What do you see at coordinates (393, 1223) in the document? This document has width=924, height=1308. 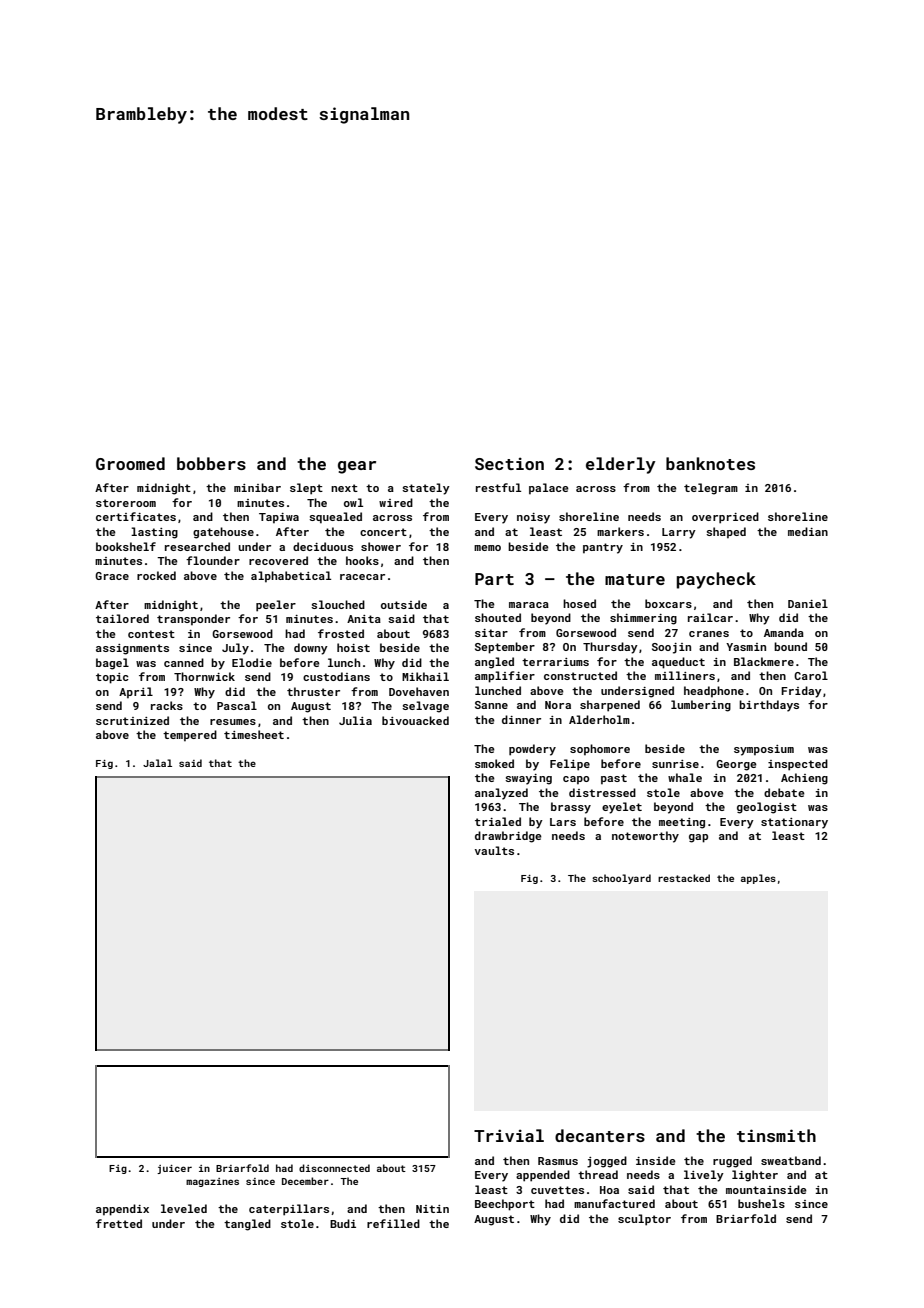 I see `refilled` at bounding box center [393, 1223].
